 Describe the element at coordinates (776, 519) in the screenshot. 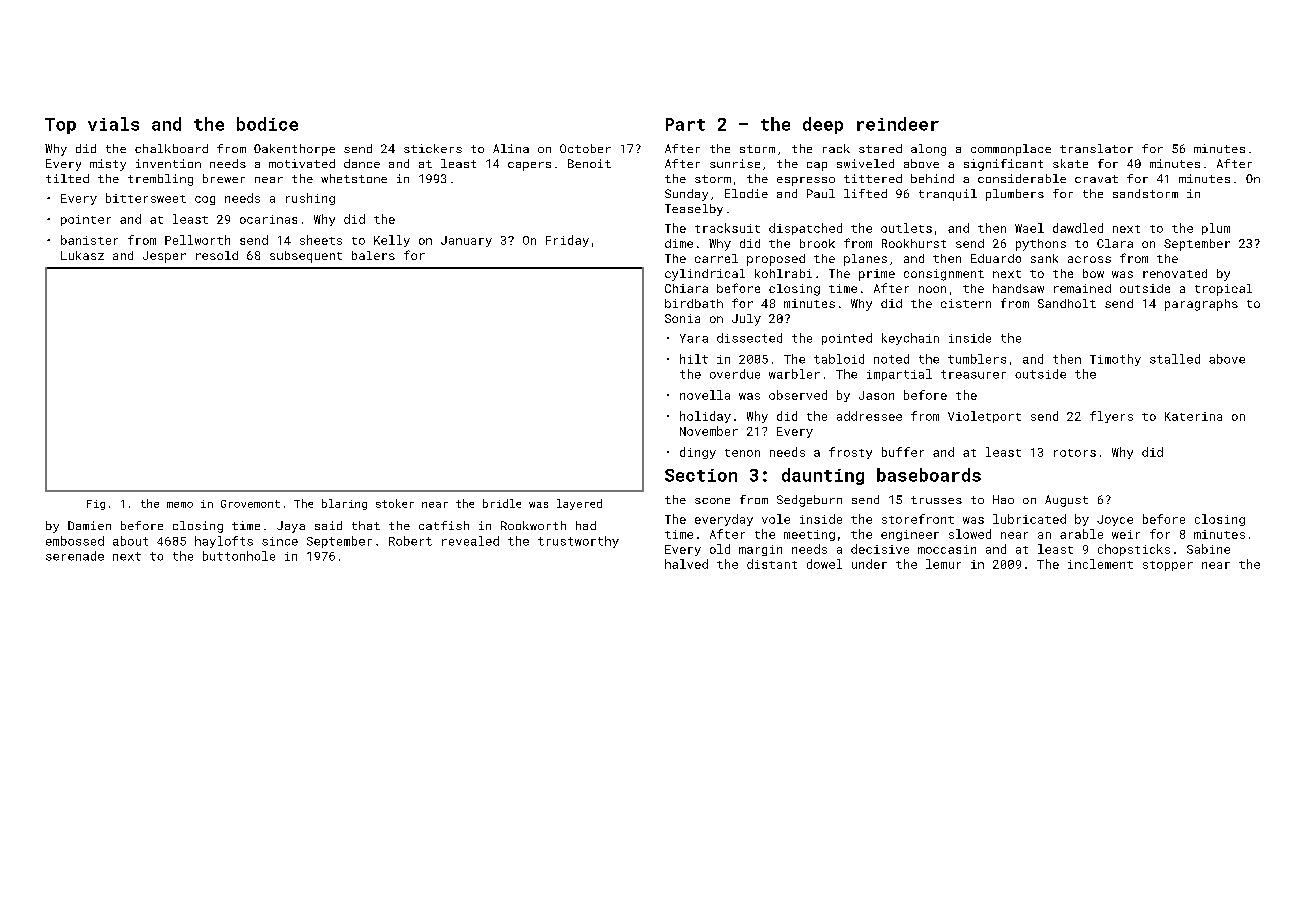

I see `vole` at that location.
